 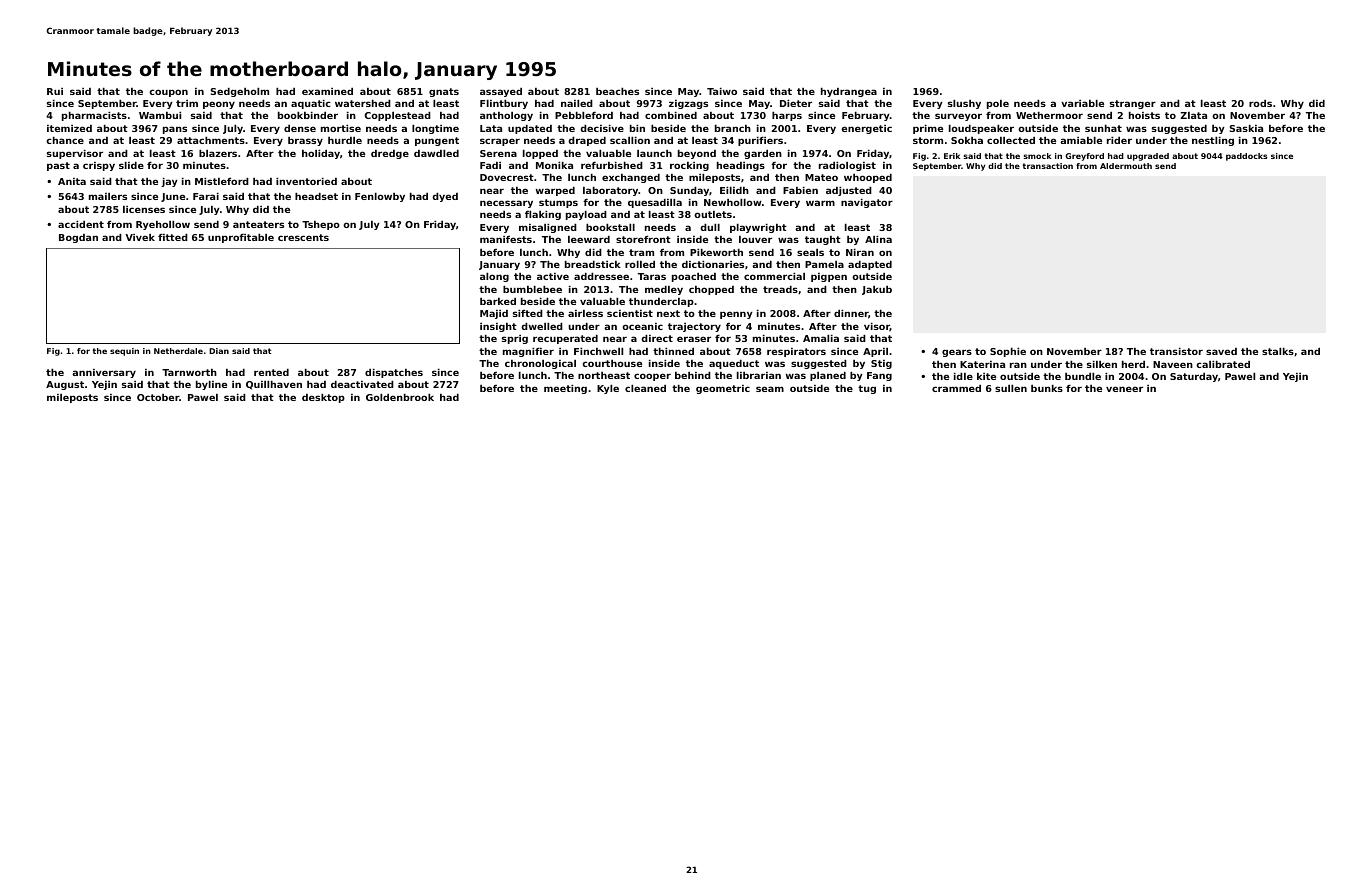 I want to click on Alina, so click(x=878, y=239).
